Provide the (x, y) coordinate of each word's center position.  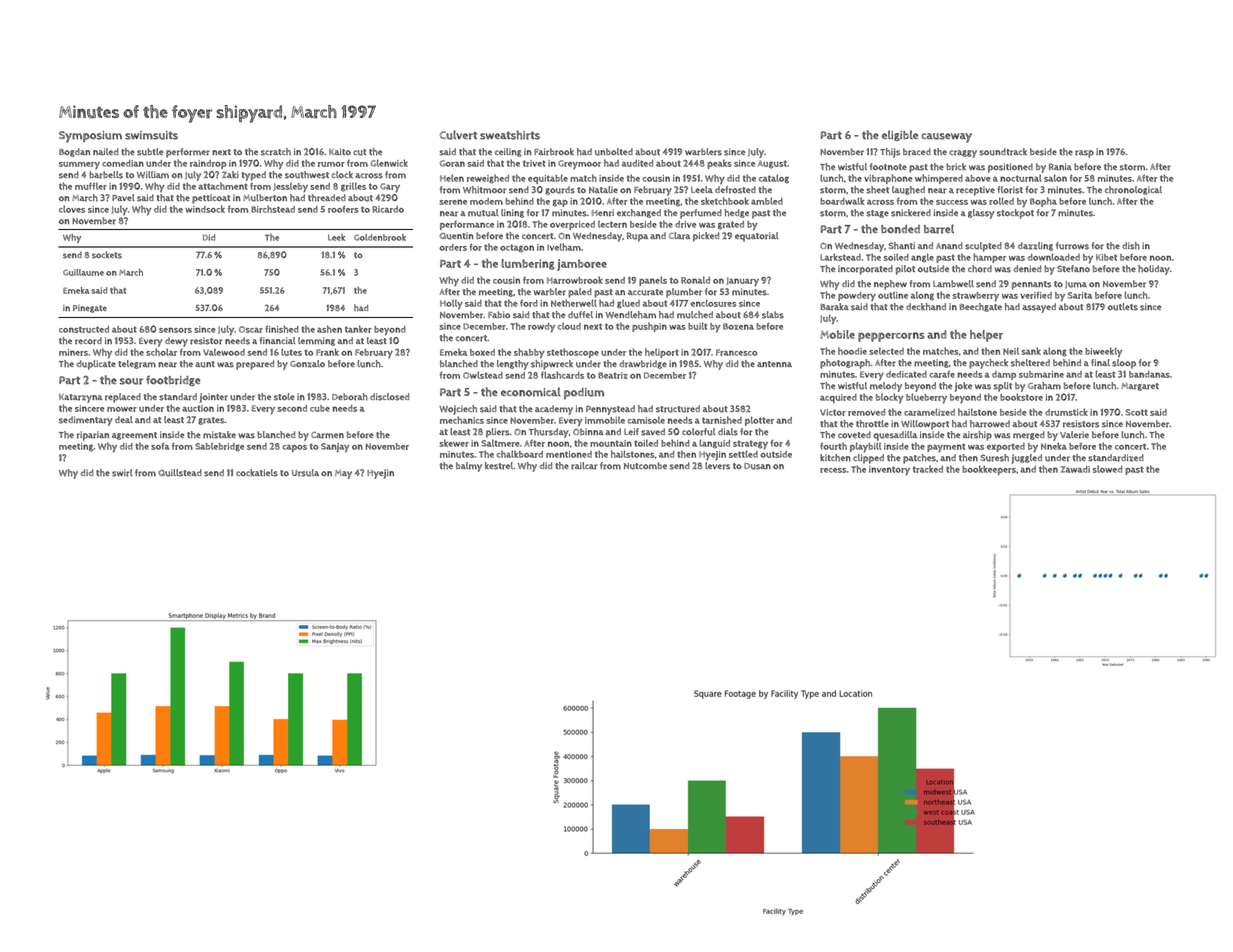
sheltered (1030, 363)
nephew (890, 285)
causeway (946, 138)
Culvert (458, 135)
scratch (276, 152)
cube (320, 408)
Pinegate (90, 309)
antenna (774, 364)
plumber (684, 293)
